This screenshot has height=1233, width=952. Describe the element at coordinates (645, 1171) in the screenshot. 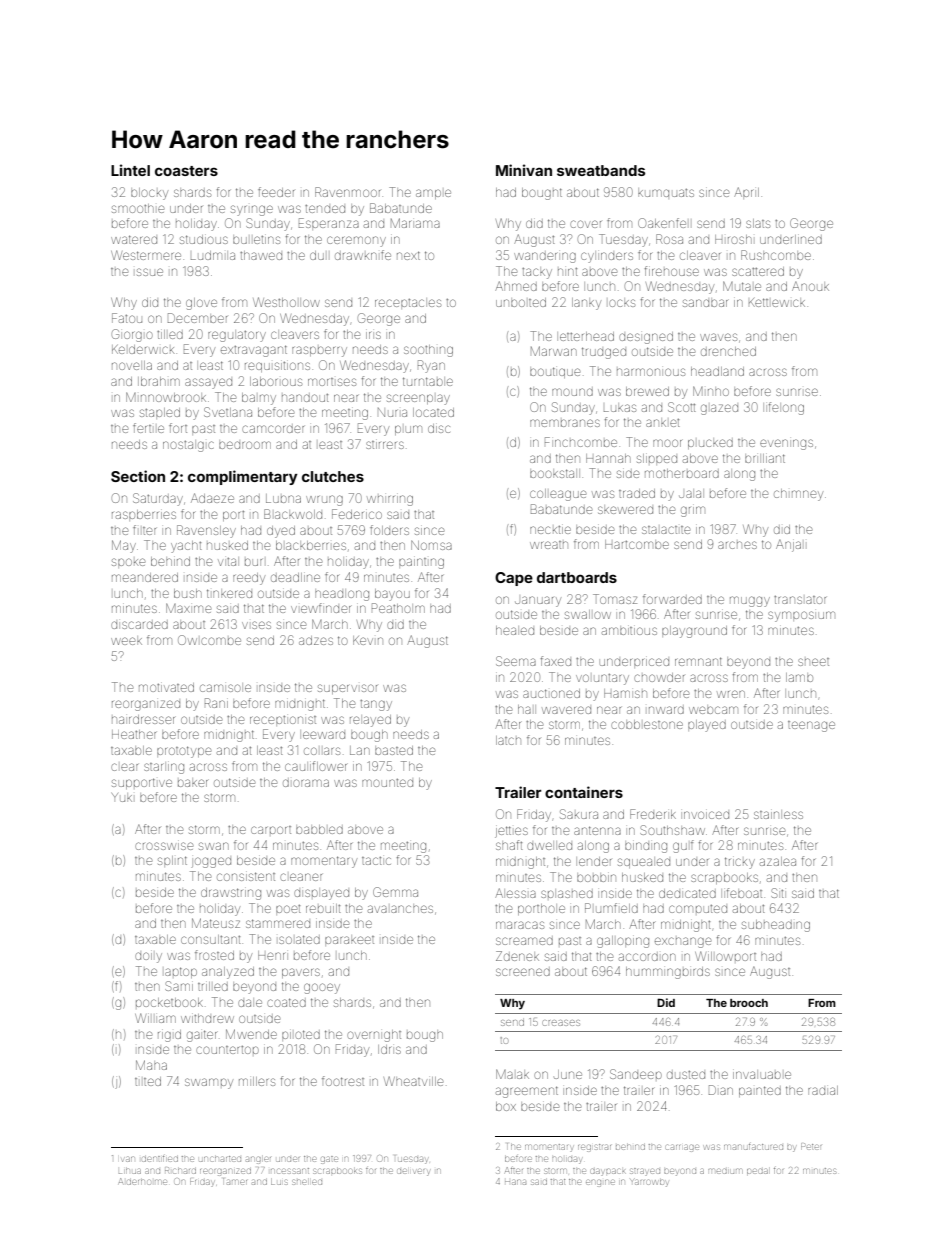

I see `strayed` at that location.
